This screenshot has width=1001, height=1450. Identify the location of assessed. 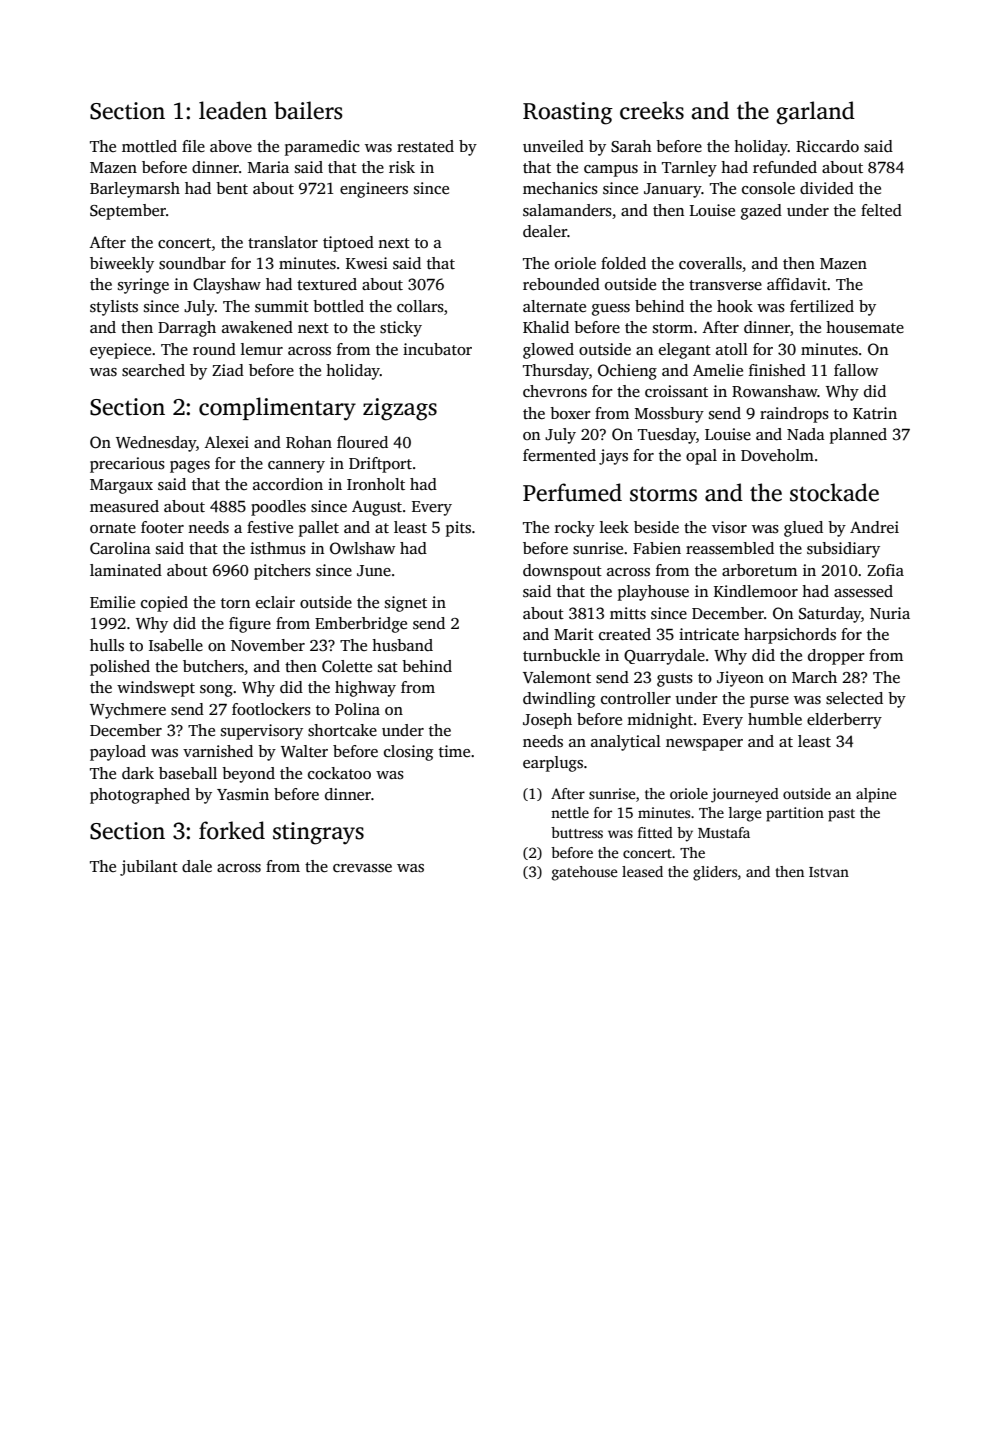
(863, 591).
